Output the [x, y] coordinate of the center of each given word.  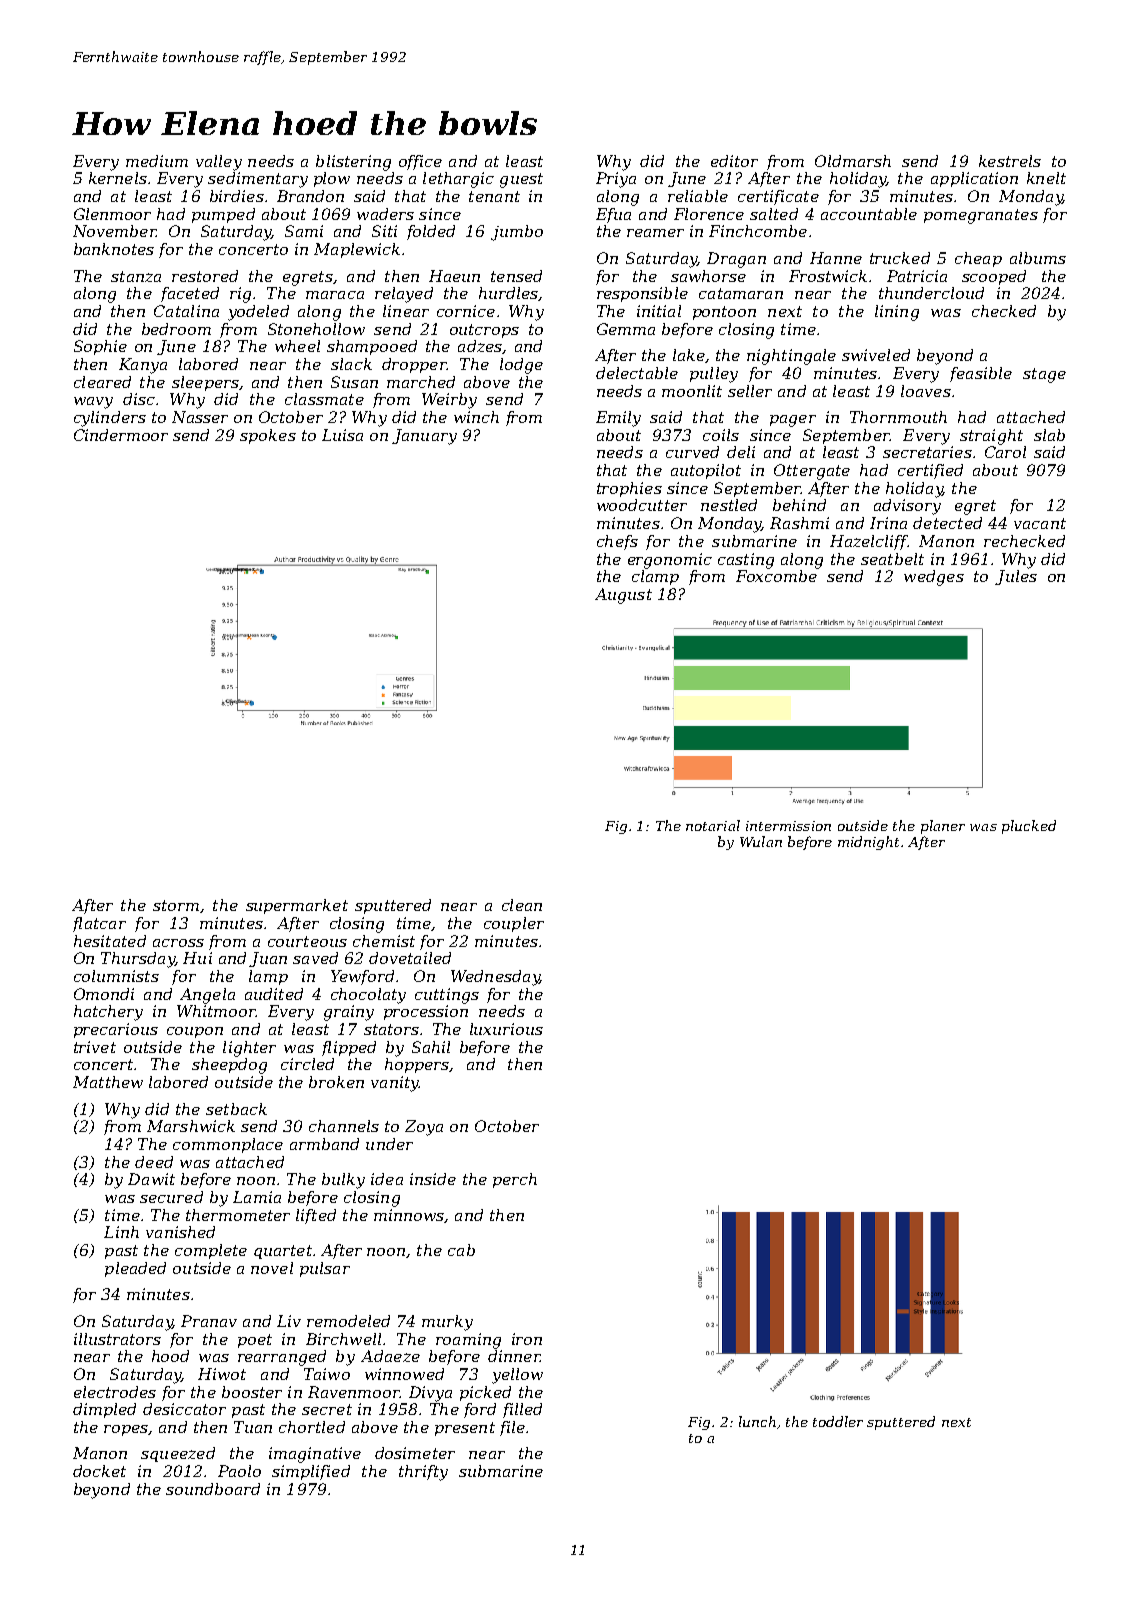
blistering [353, 163]
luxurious [506, 1029]
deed [154, 1162]
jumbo [517, 233]
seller [750, 391]
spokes [268, 436]
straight [991, 437]
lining [897, 313]
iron [527, 1339]
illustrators [117, 1339]
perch [515, 1180]
